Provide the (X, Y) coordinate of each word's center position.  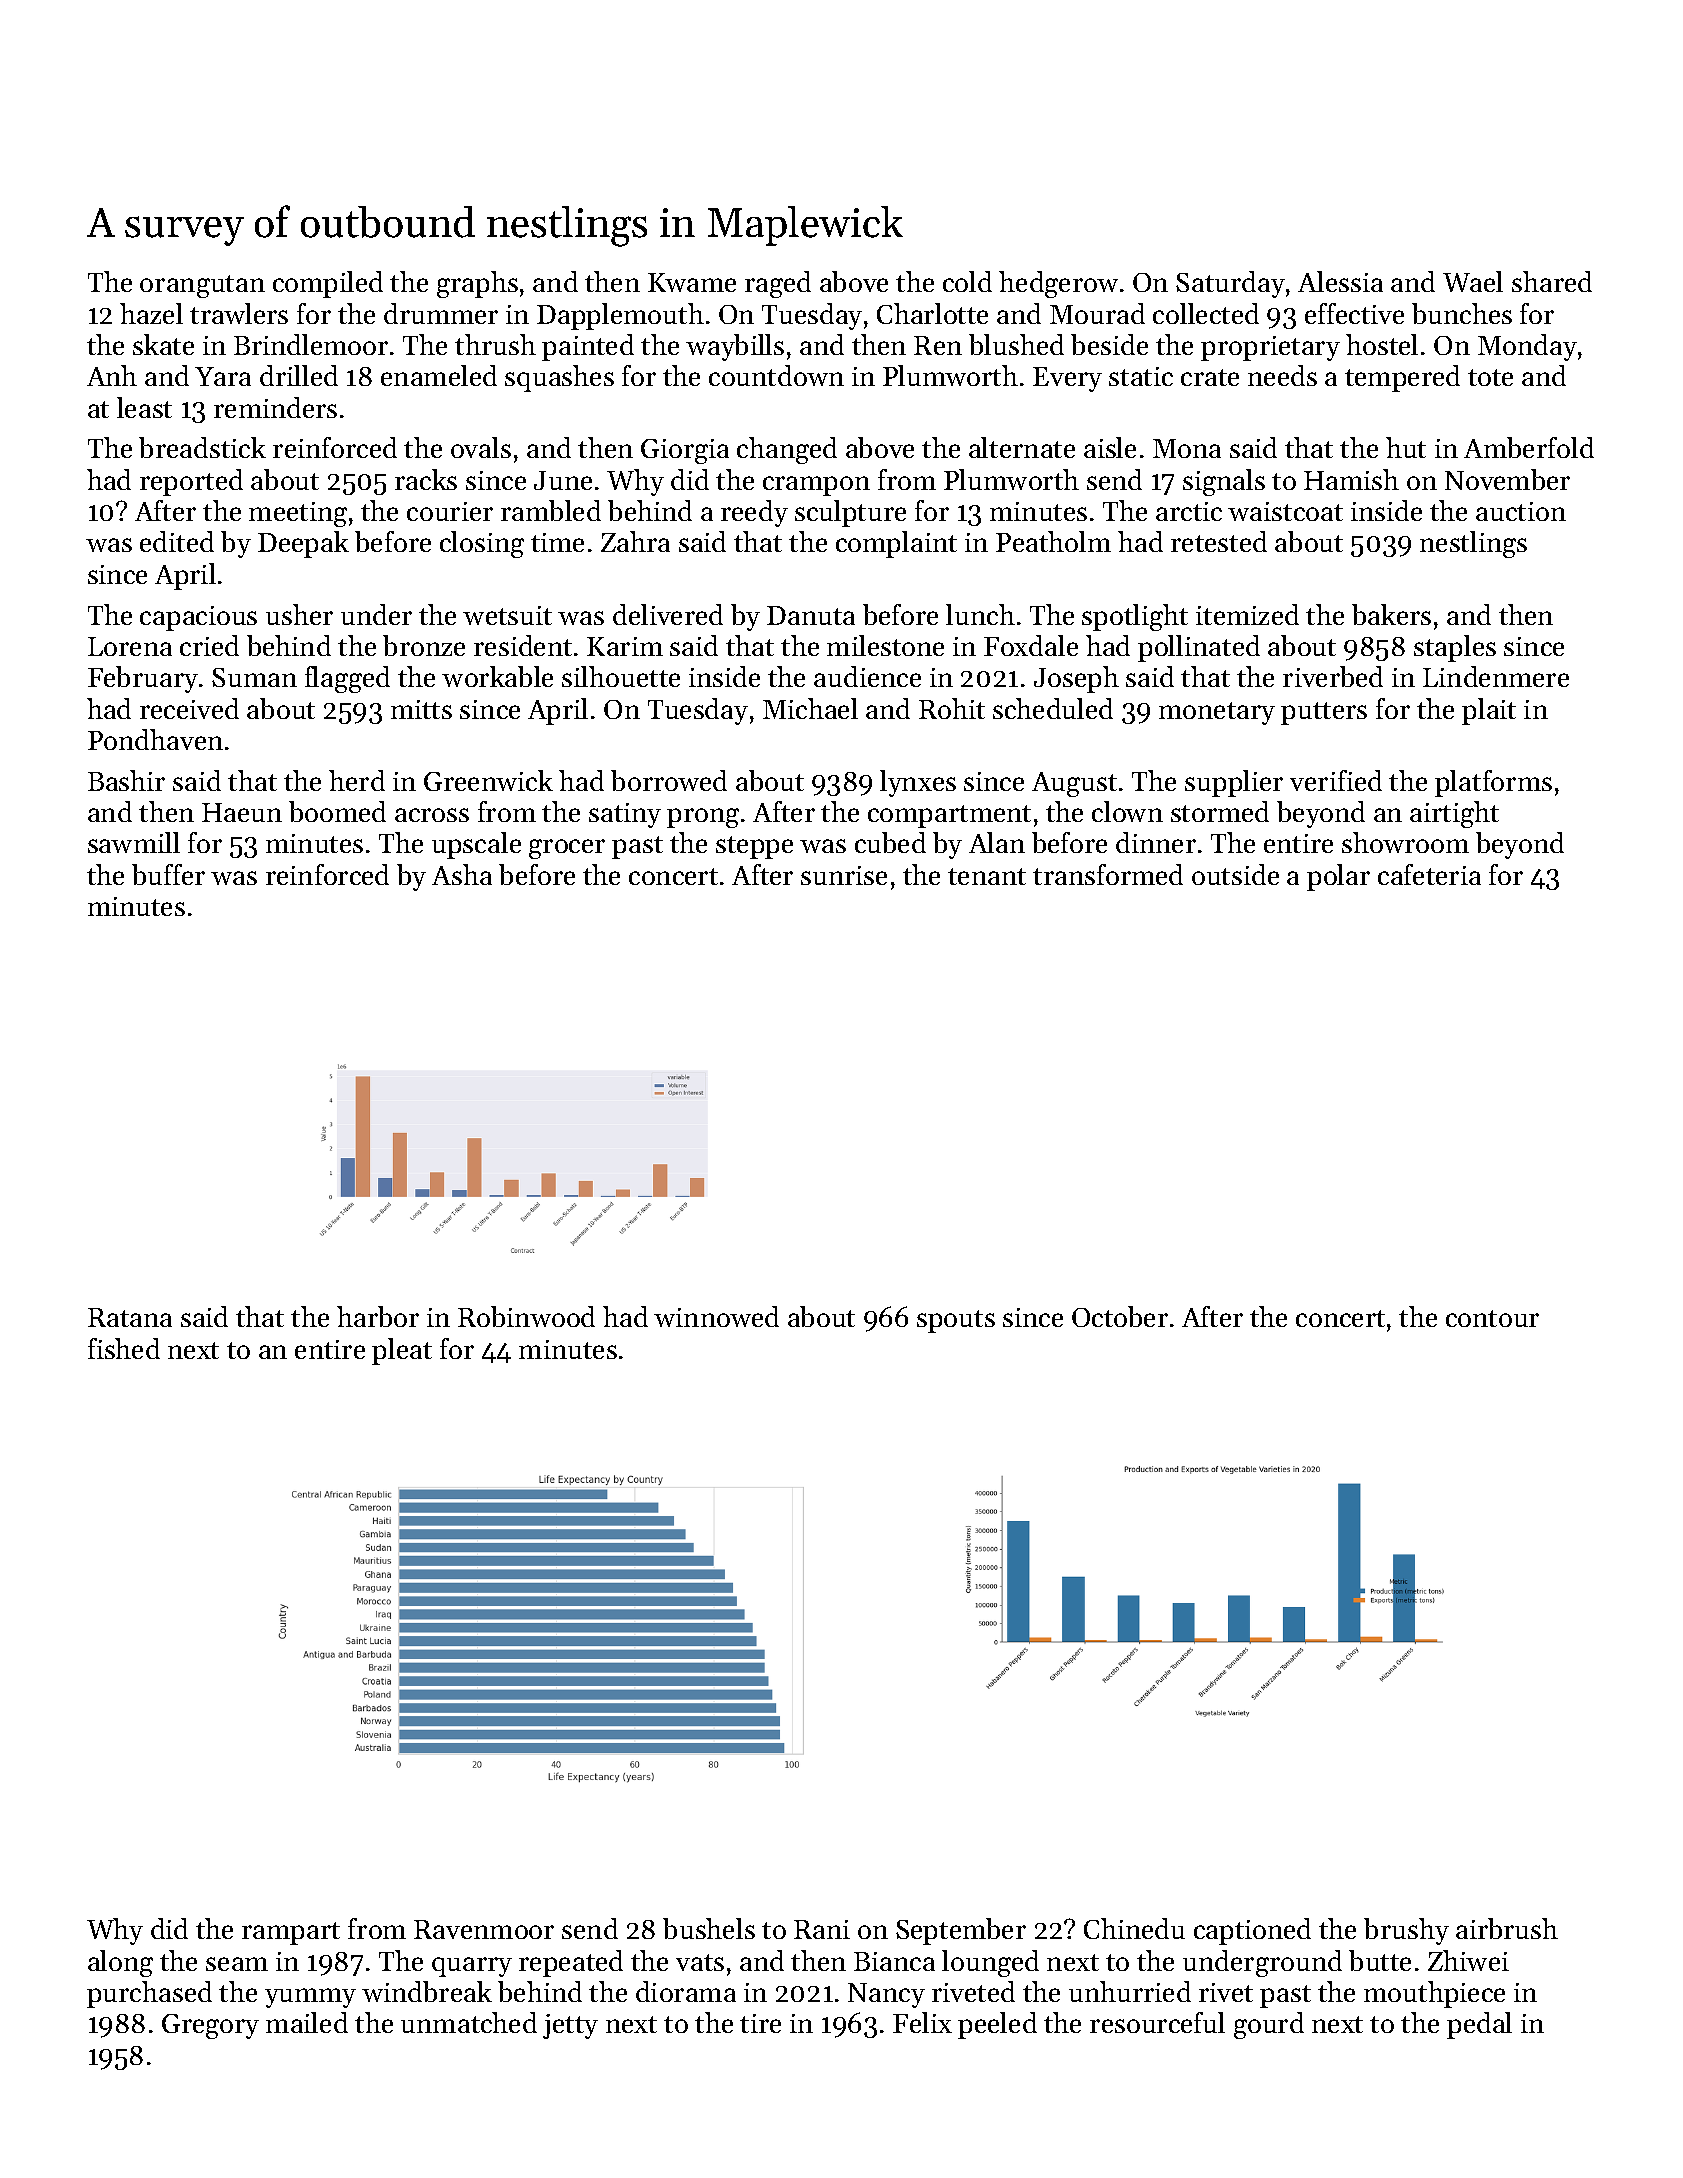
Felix (922, 2022)
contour (1492, 1318)
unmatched (469, 2022)
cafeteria (1429, 874)
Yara (223, 376)
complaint (896, 544)
